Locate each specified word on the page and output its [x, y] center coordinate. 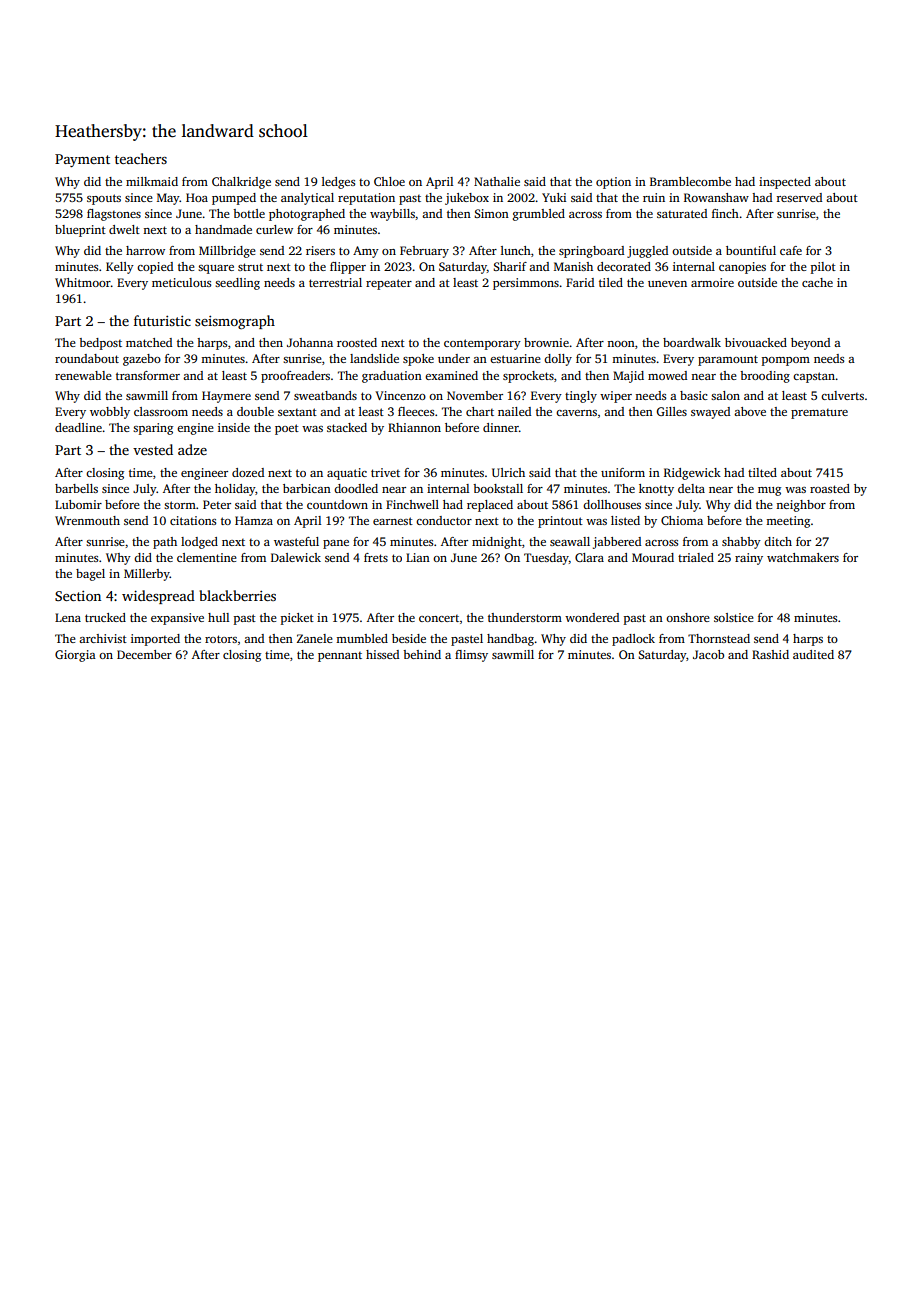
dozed [248, 472]
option [613, 183]
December [144, 654]
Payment [82, 160]
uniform [623, 472]
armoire [712, 282]
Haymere [226, 397]
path [165, 543]
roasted [830, 488]
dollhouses [612, 504]
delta [691, 488]
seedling [237, 284]
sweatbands [325, 395]
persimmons [526, 284]
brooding [765, 377]
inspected [785, 183]
